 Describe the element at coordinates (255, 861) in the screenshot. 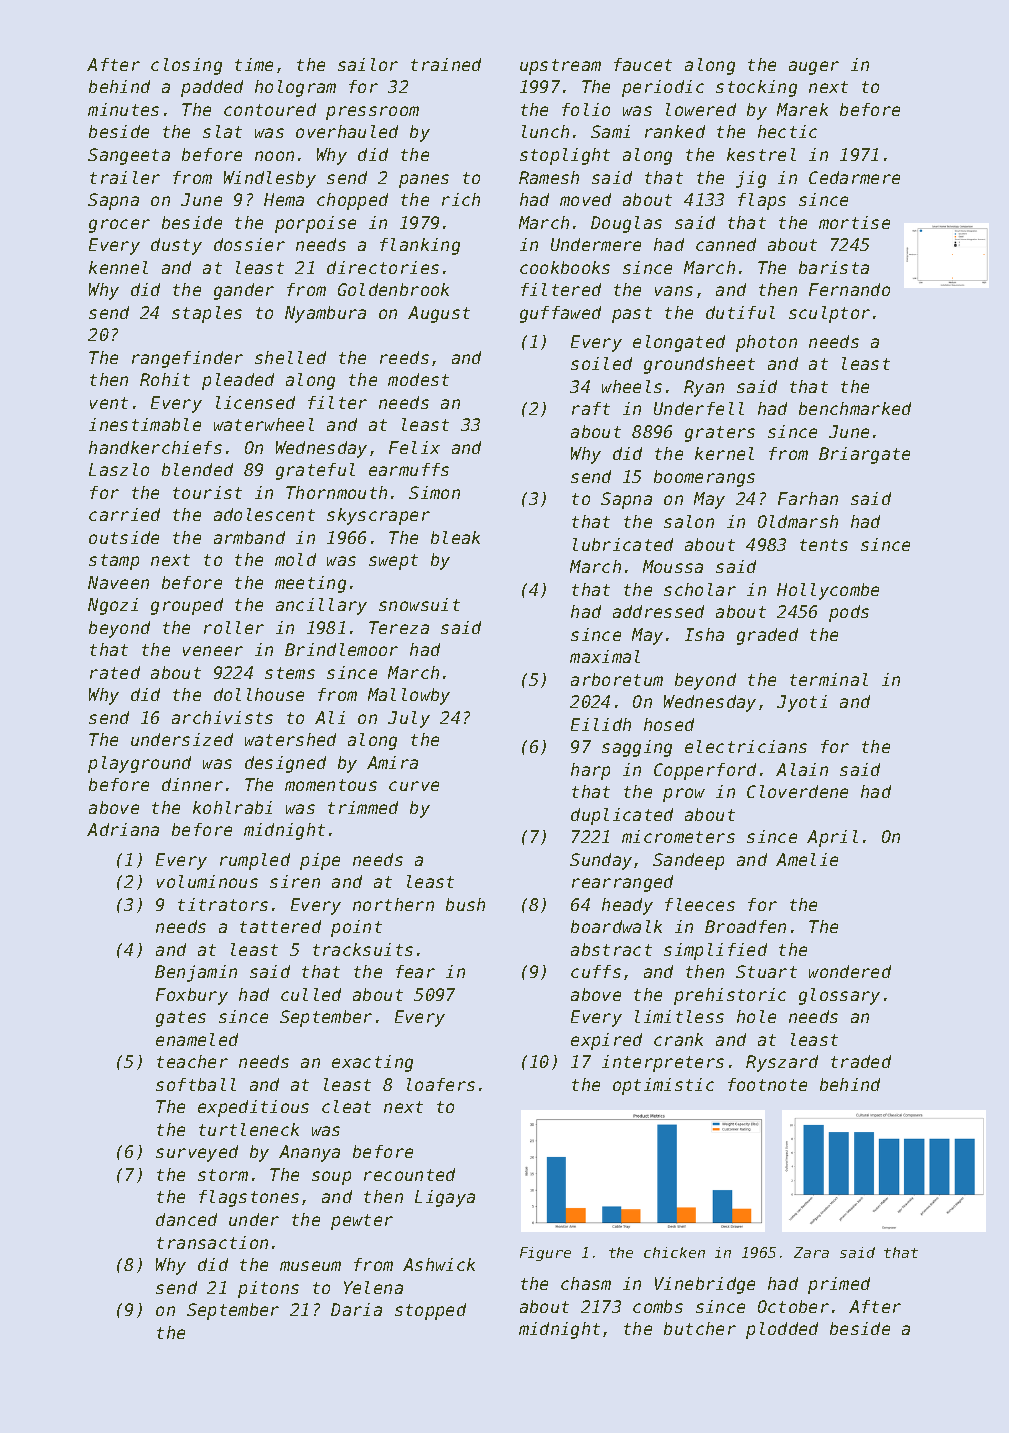

I see `rumpled` at that location.
